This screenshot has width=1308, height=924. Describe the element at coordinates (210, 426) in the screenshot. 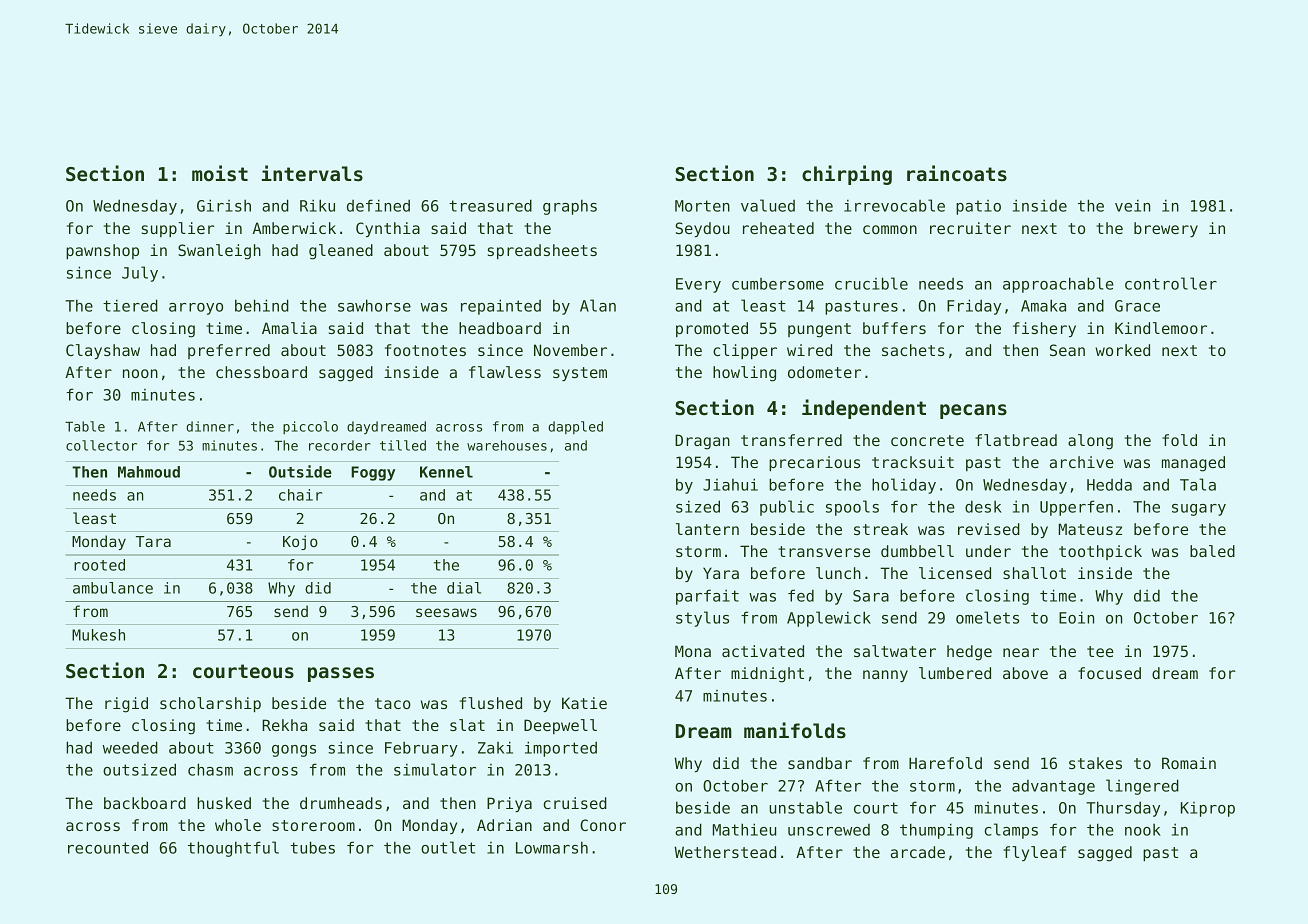

I see `dinner` at that location.
